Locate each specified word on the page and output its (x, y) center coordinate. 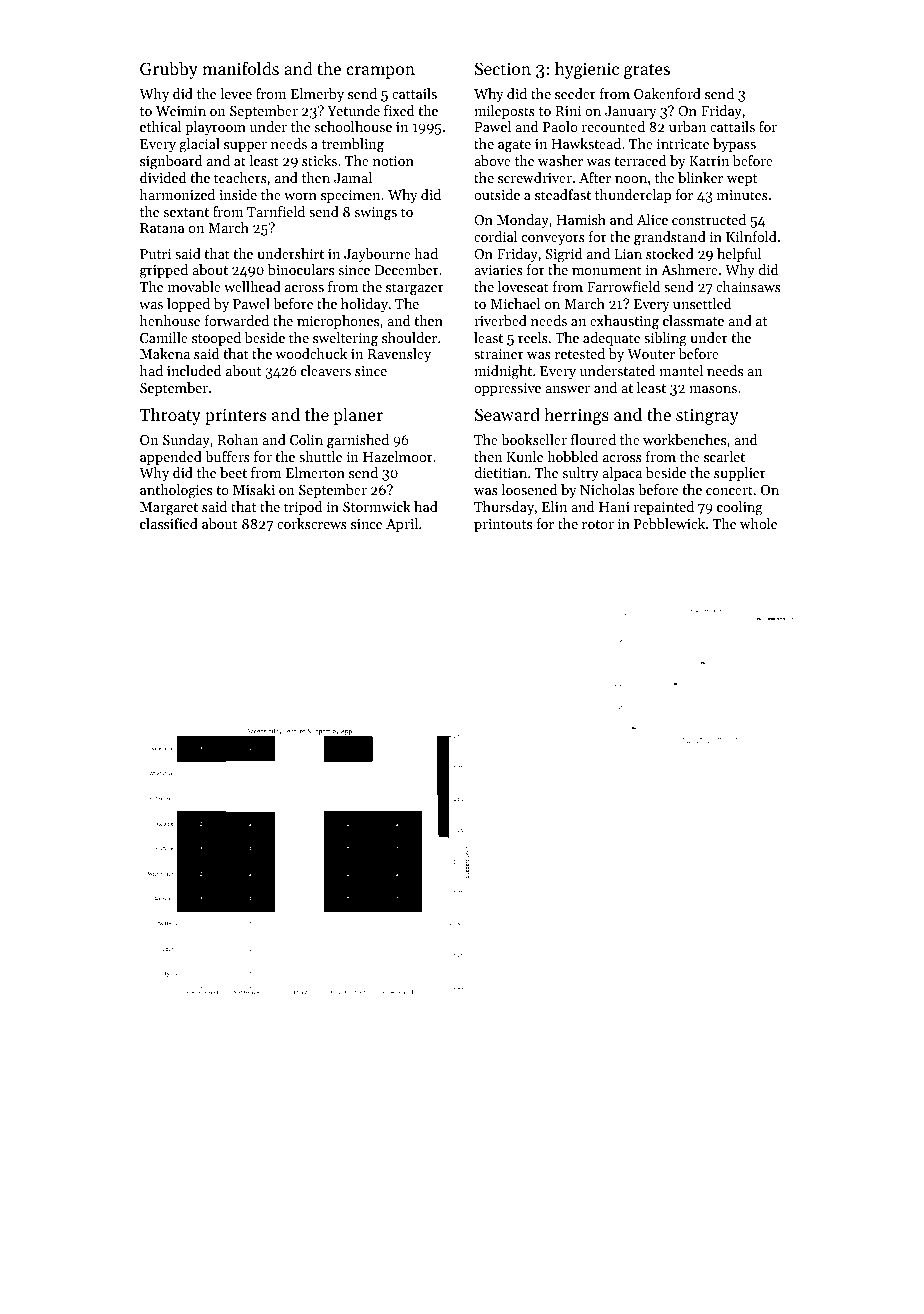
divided (163, 177)
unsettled (702, 303)
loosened (529, 489)
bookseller (534, 439)
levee (236, 93)
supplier (740, 474)
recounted (613, 126)
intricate (683, 144)
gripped (164, 271)
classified (169, 523)
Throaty (170, 416)
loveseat (523, 286)
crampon (380, 72)
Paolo (560, 126)
